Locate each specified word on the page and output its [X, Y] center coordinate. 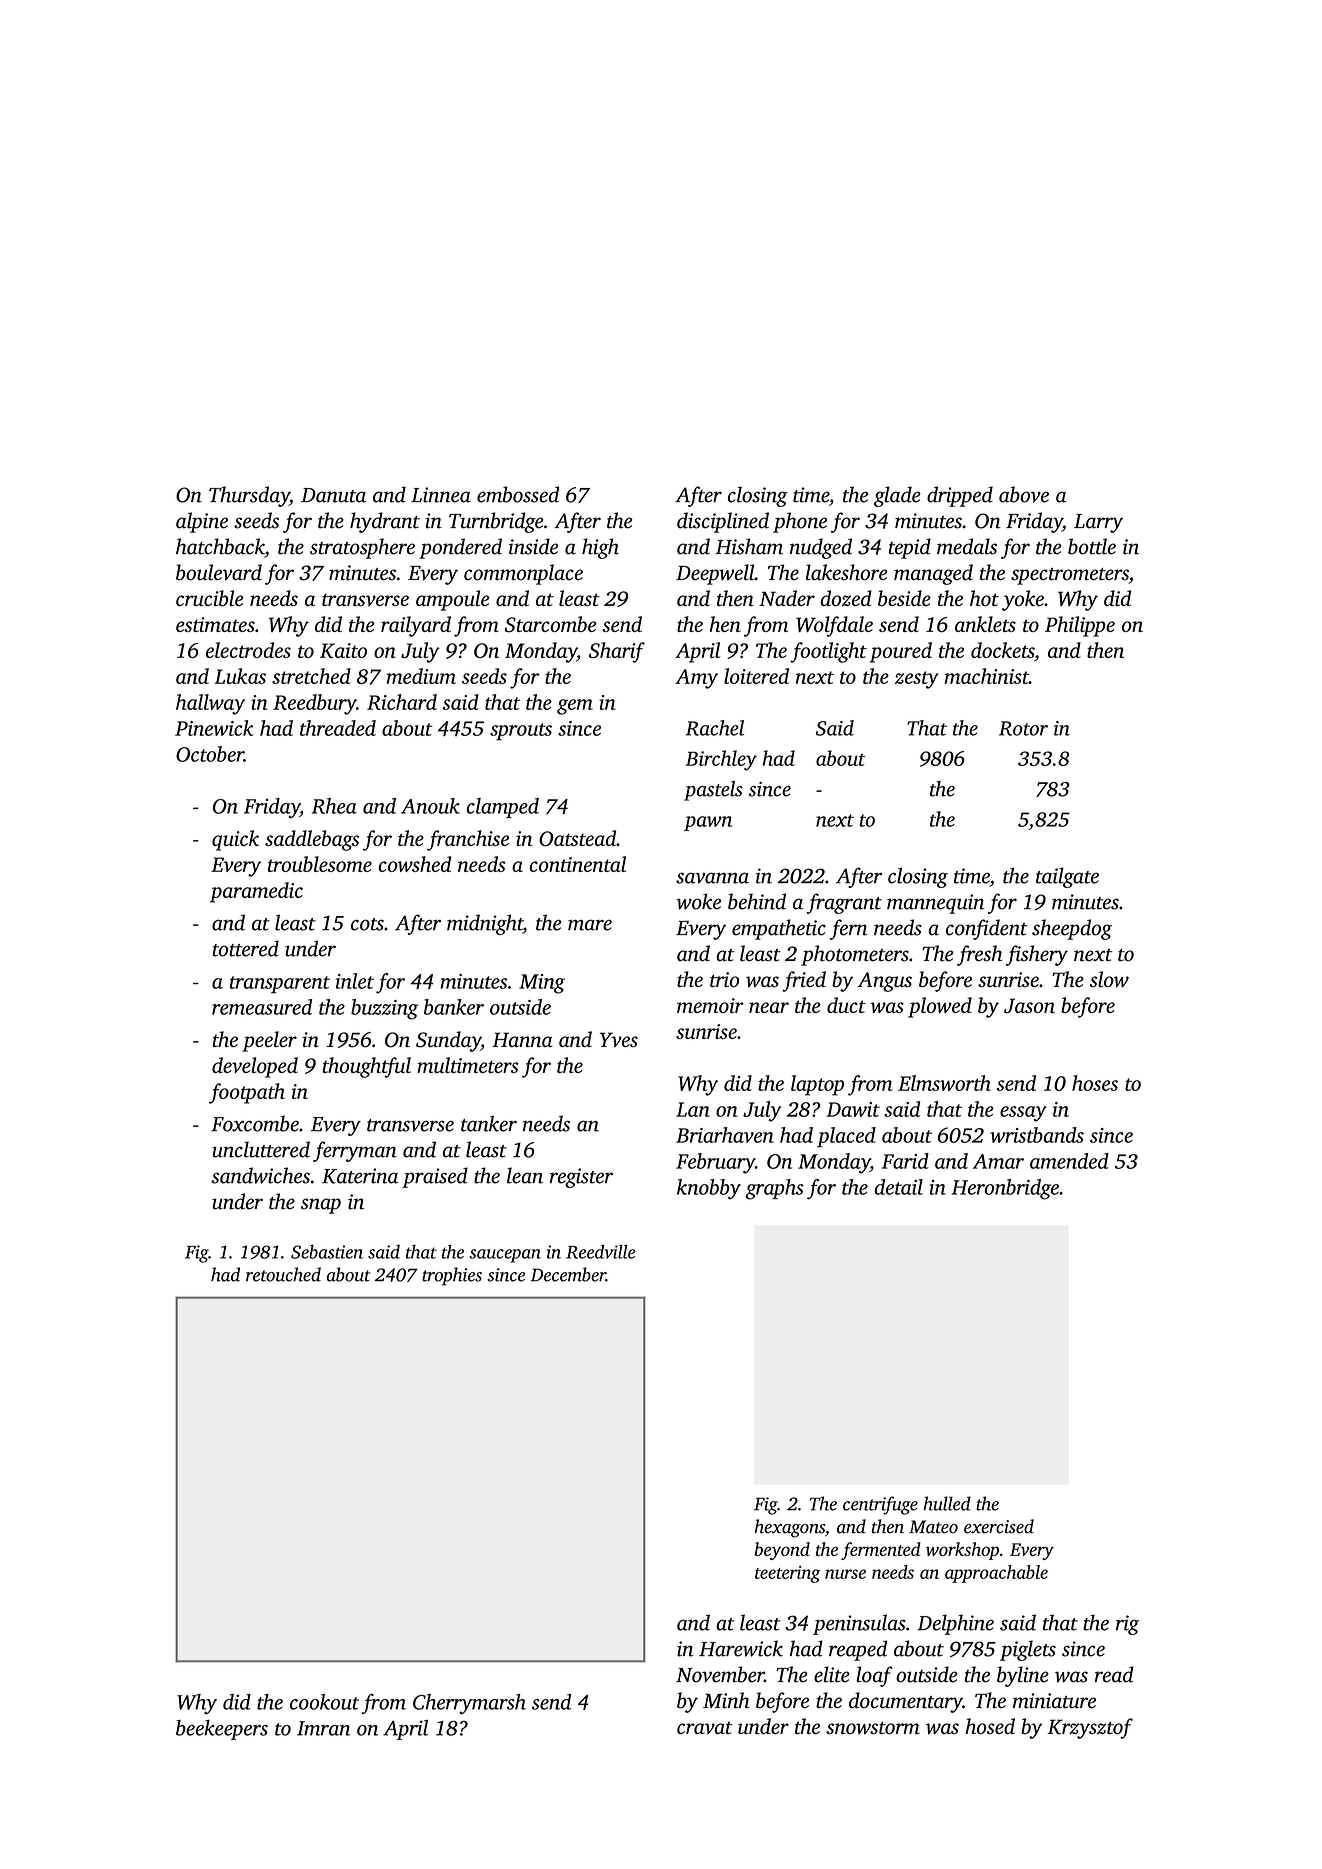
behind [757, 901]
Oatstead [577, 838]
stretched [311, 676]
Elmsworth [944, 1083]
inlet [355, 981]
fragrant [844, 903]
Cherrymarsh [469, 1704]
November [720, 1674]
